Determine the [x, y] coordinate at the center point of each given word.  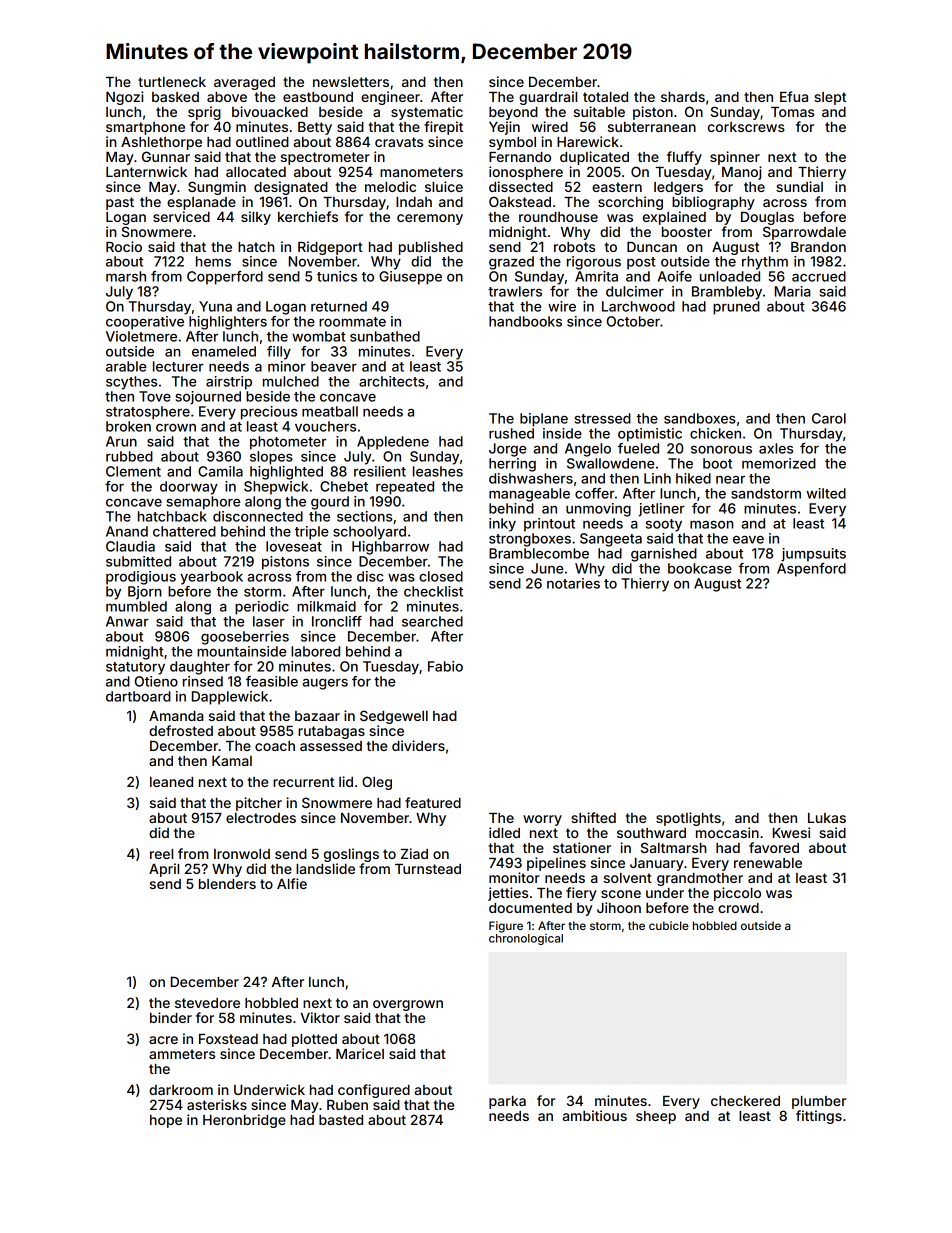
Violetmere [141, 336]
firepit [443, 128]
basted [341, 1120]
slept [830, 98]
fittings [819, 1117]
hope [166, 1121]
